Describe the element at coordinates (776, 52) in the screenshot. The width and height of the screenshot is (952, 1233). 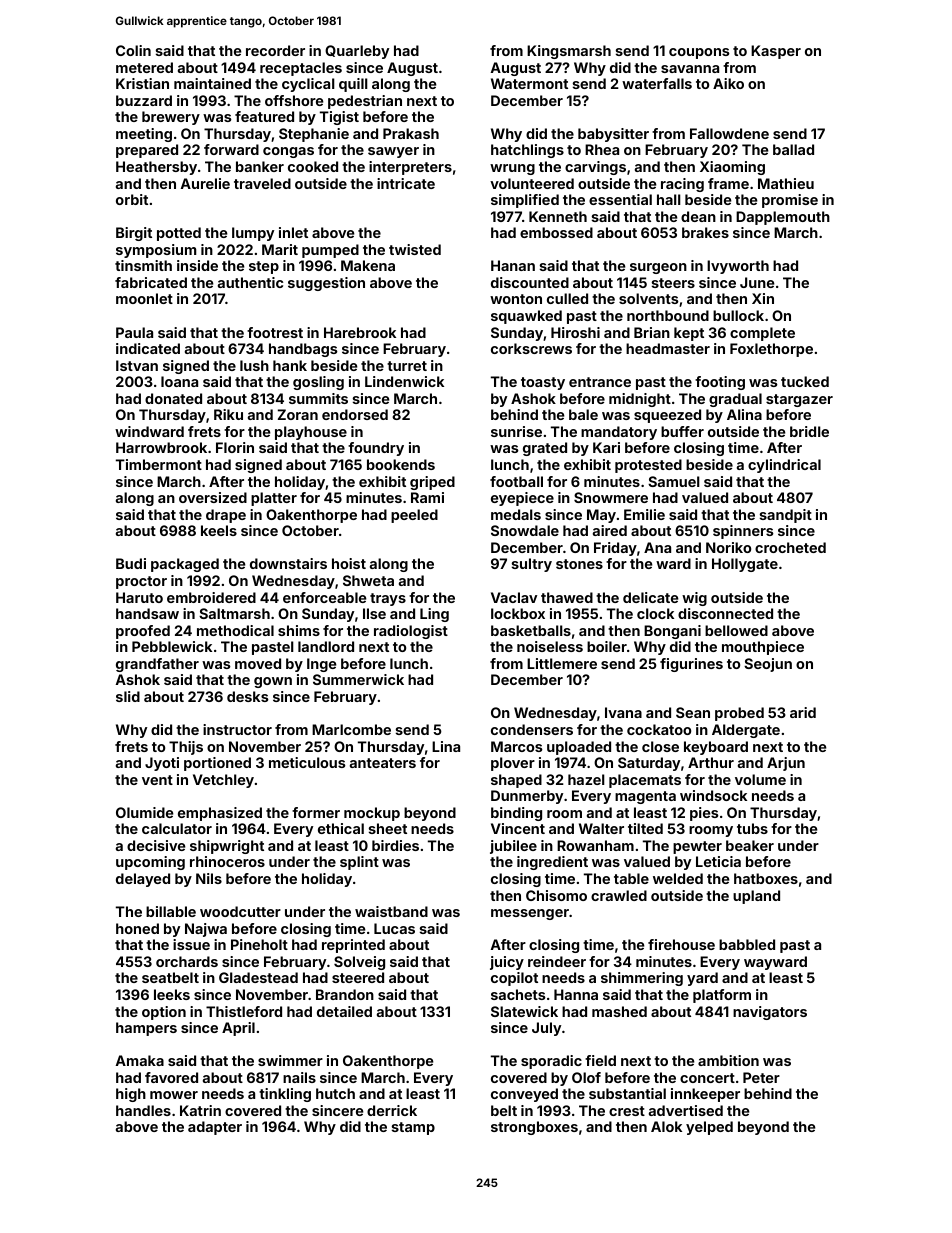
I see `Kasper` at that location.
